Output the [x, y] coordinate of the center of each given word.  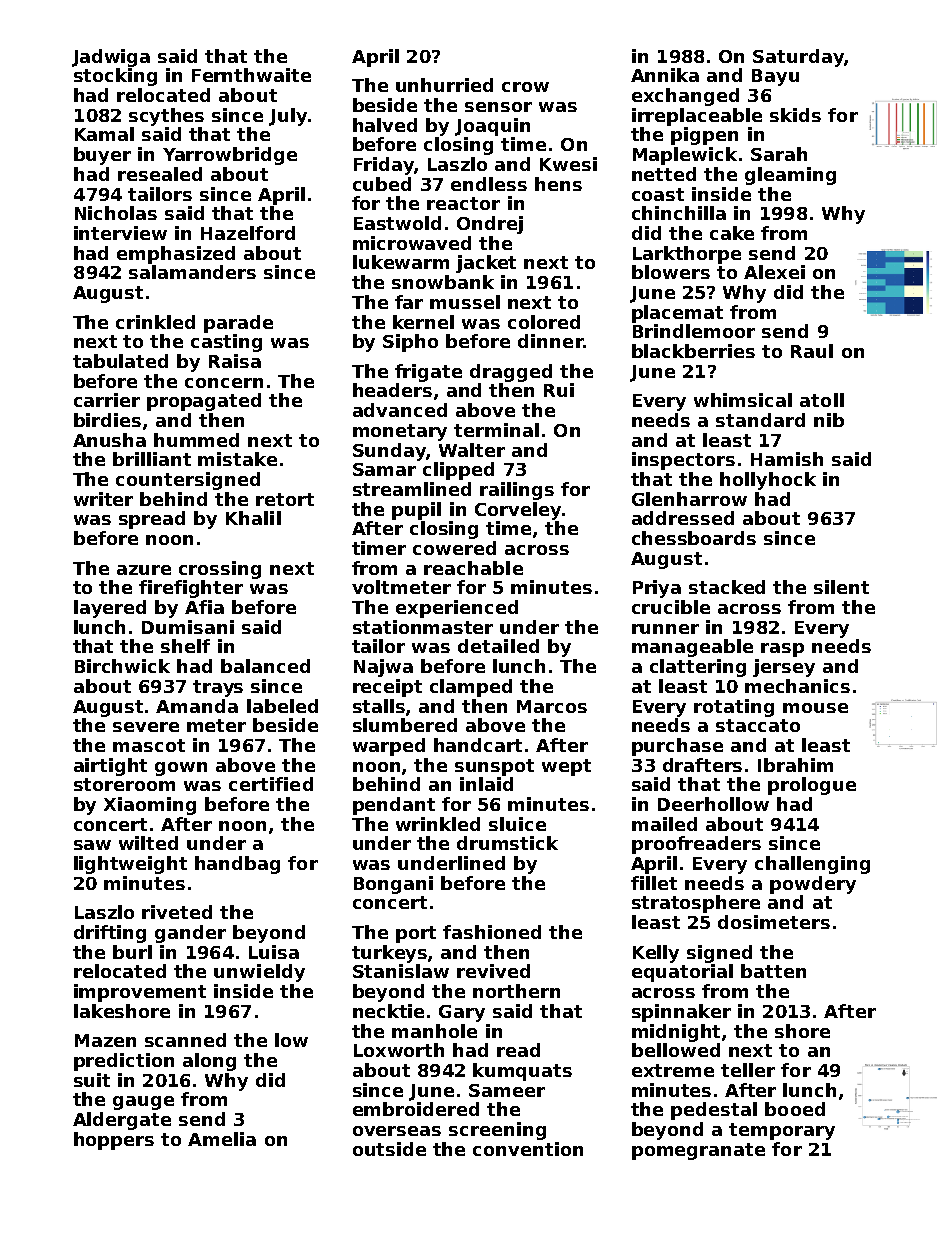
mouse [815, 708]
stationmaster [423, 627]
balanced [265, 666]
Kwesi [568, 164]
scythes [166, 117]
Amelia [222, 1139]
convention [528, 1149]
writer [103, 499]
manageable [692, 648]
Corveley [518, 511]
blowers [671, 272]
